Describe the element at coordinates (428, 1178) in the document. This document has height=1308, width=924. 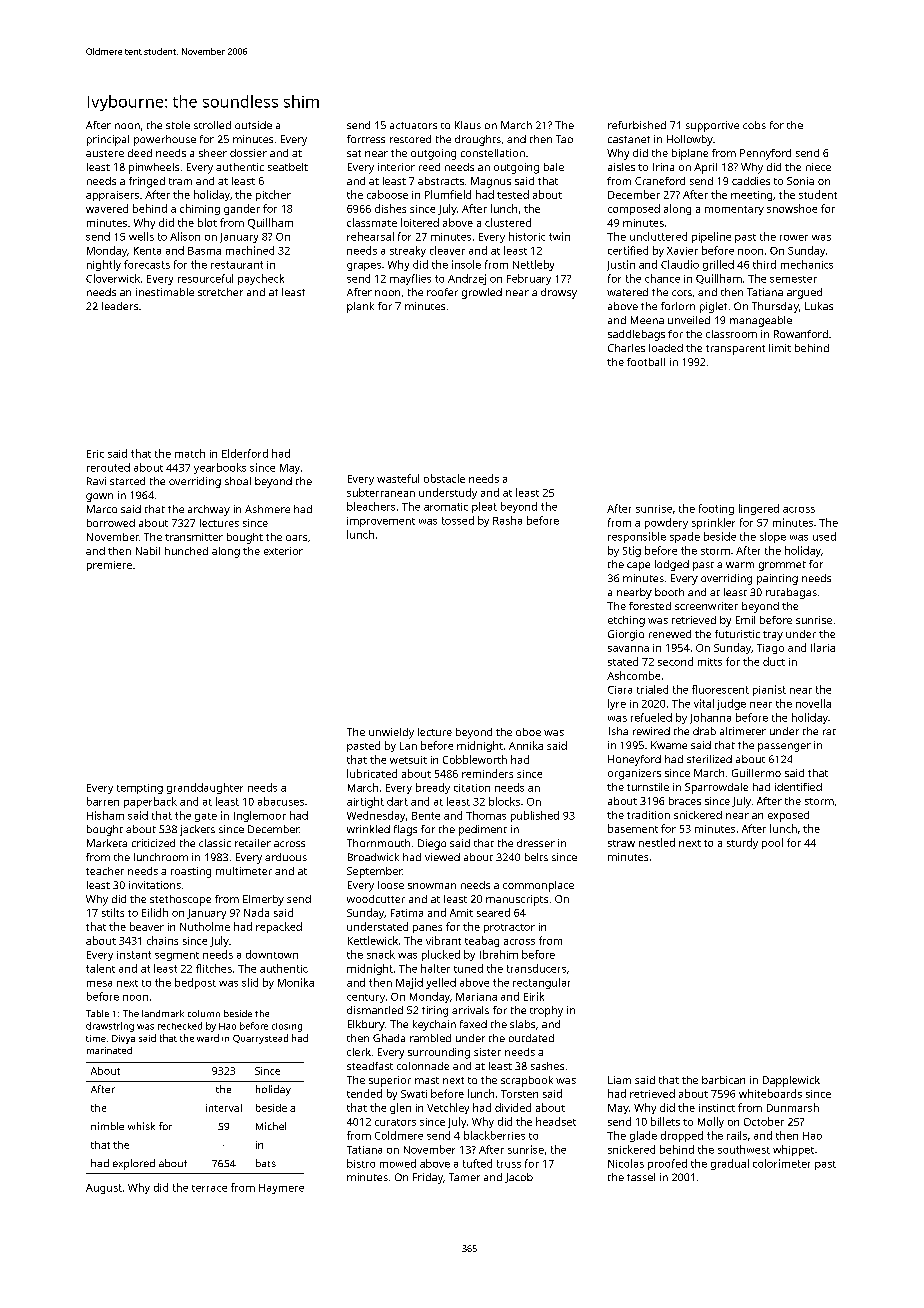
I see `Friday` at that location.
